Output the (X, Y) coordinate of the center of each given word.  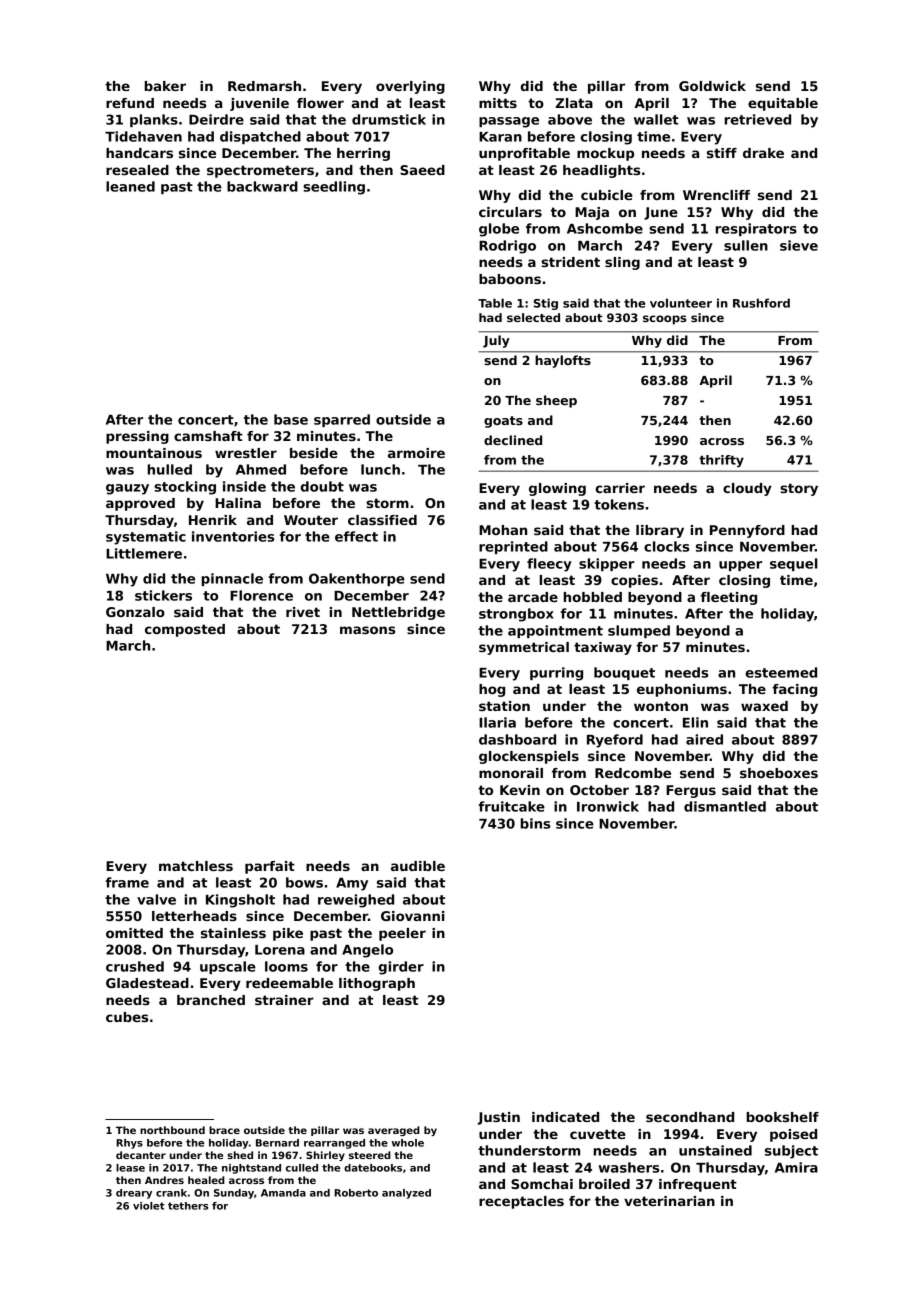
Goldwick (712, 86)
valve (156, 899)
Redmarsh (264, 86)
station (504, 706)
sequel (794, 564)
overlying (410, 87)
